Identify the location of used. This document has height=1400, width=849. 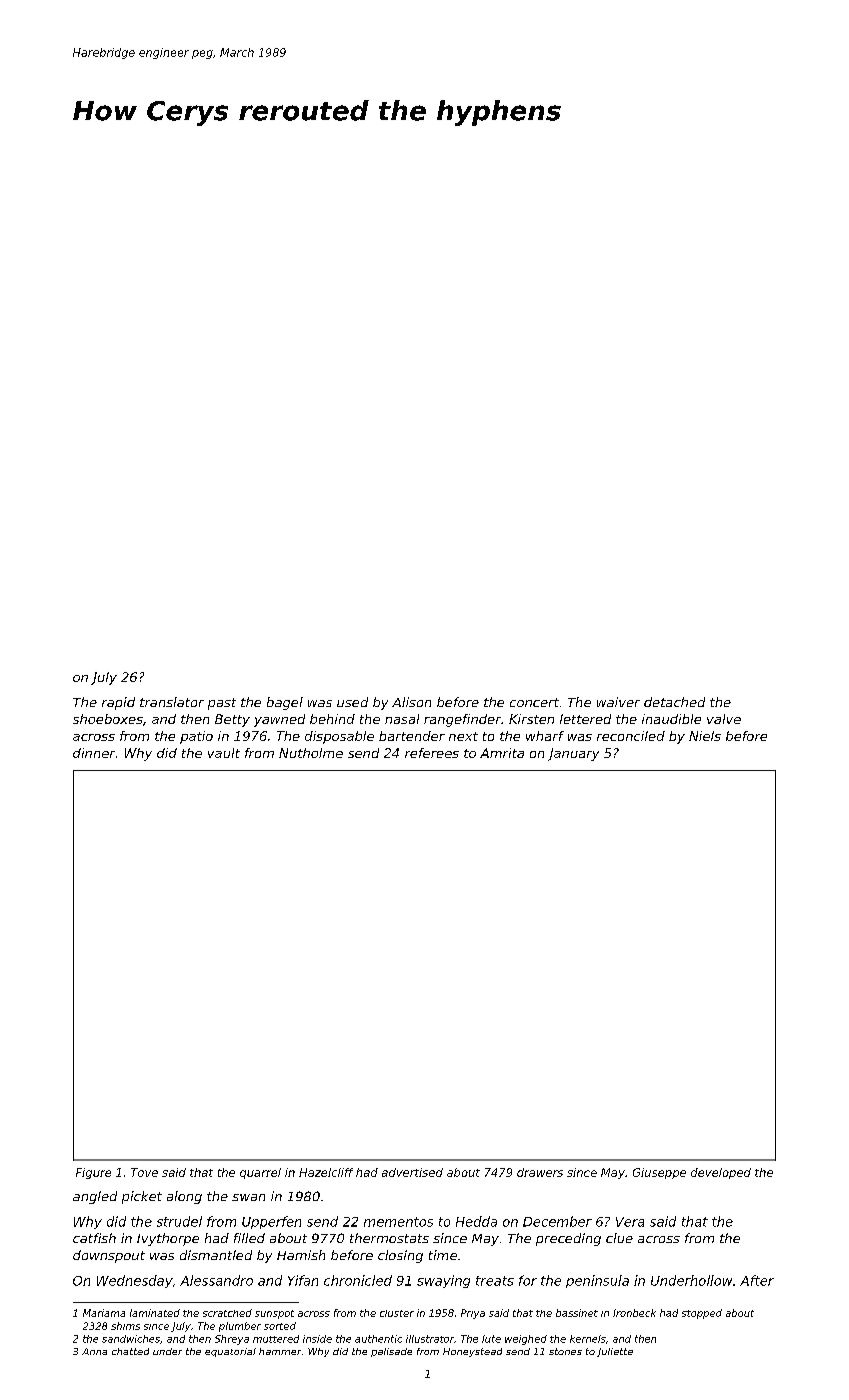
(352, 702).
